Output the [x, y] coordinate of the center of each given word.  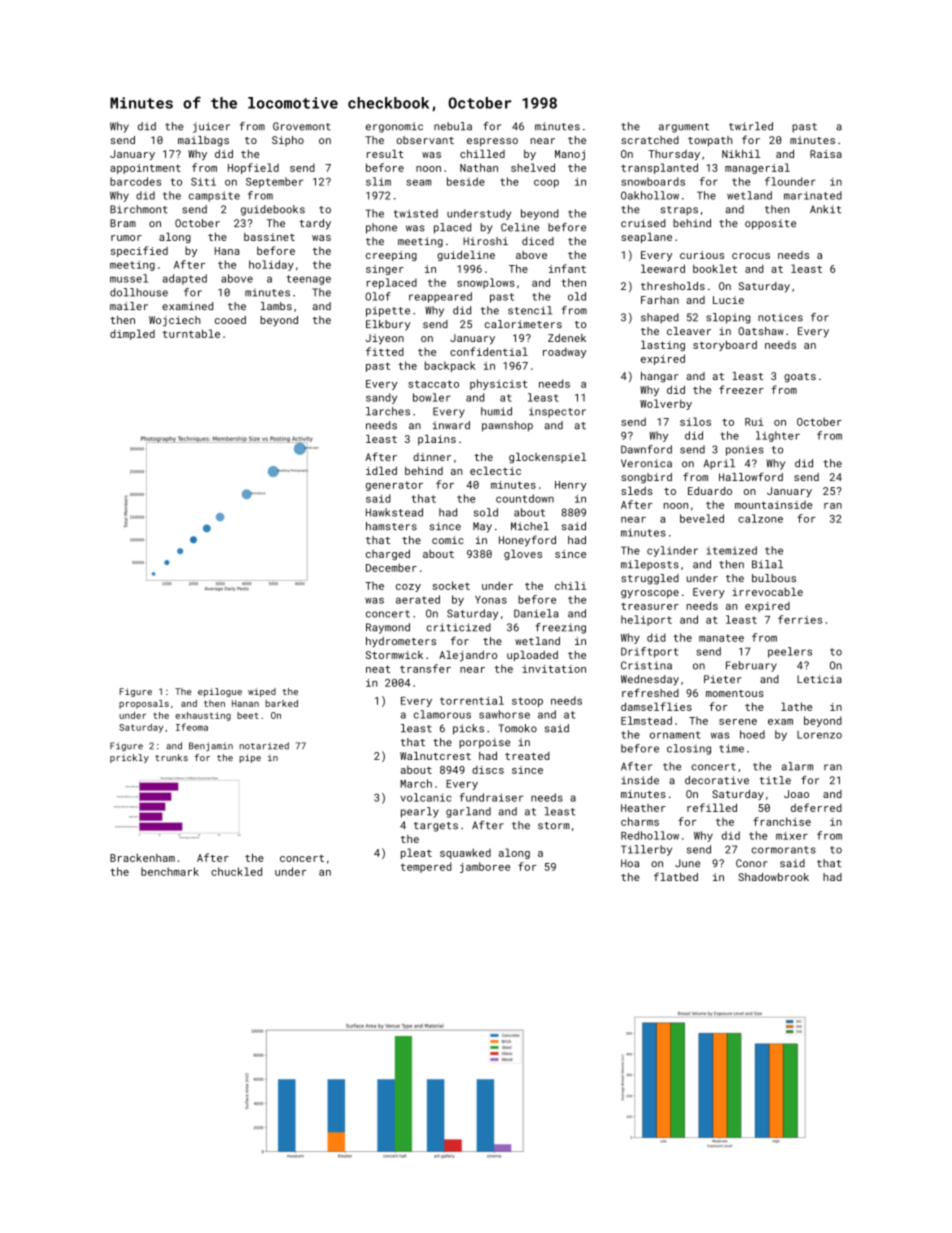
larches [388, 411]
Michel [530, 526]
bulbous [774, 578]
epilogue [220, 692]
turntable [191, 333]
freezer [741, 389]
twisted [416, 213]
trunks [171, 757]
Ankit [825, 209]
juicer [211, 127]
